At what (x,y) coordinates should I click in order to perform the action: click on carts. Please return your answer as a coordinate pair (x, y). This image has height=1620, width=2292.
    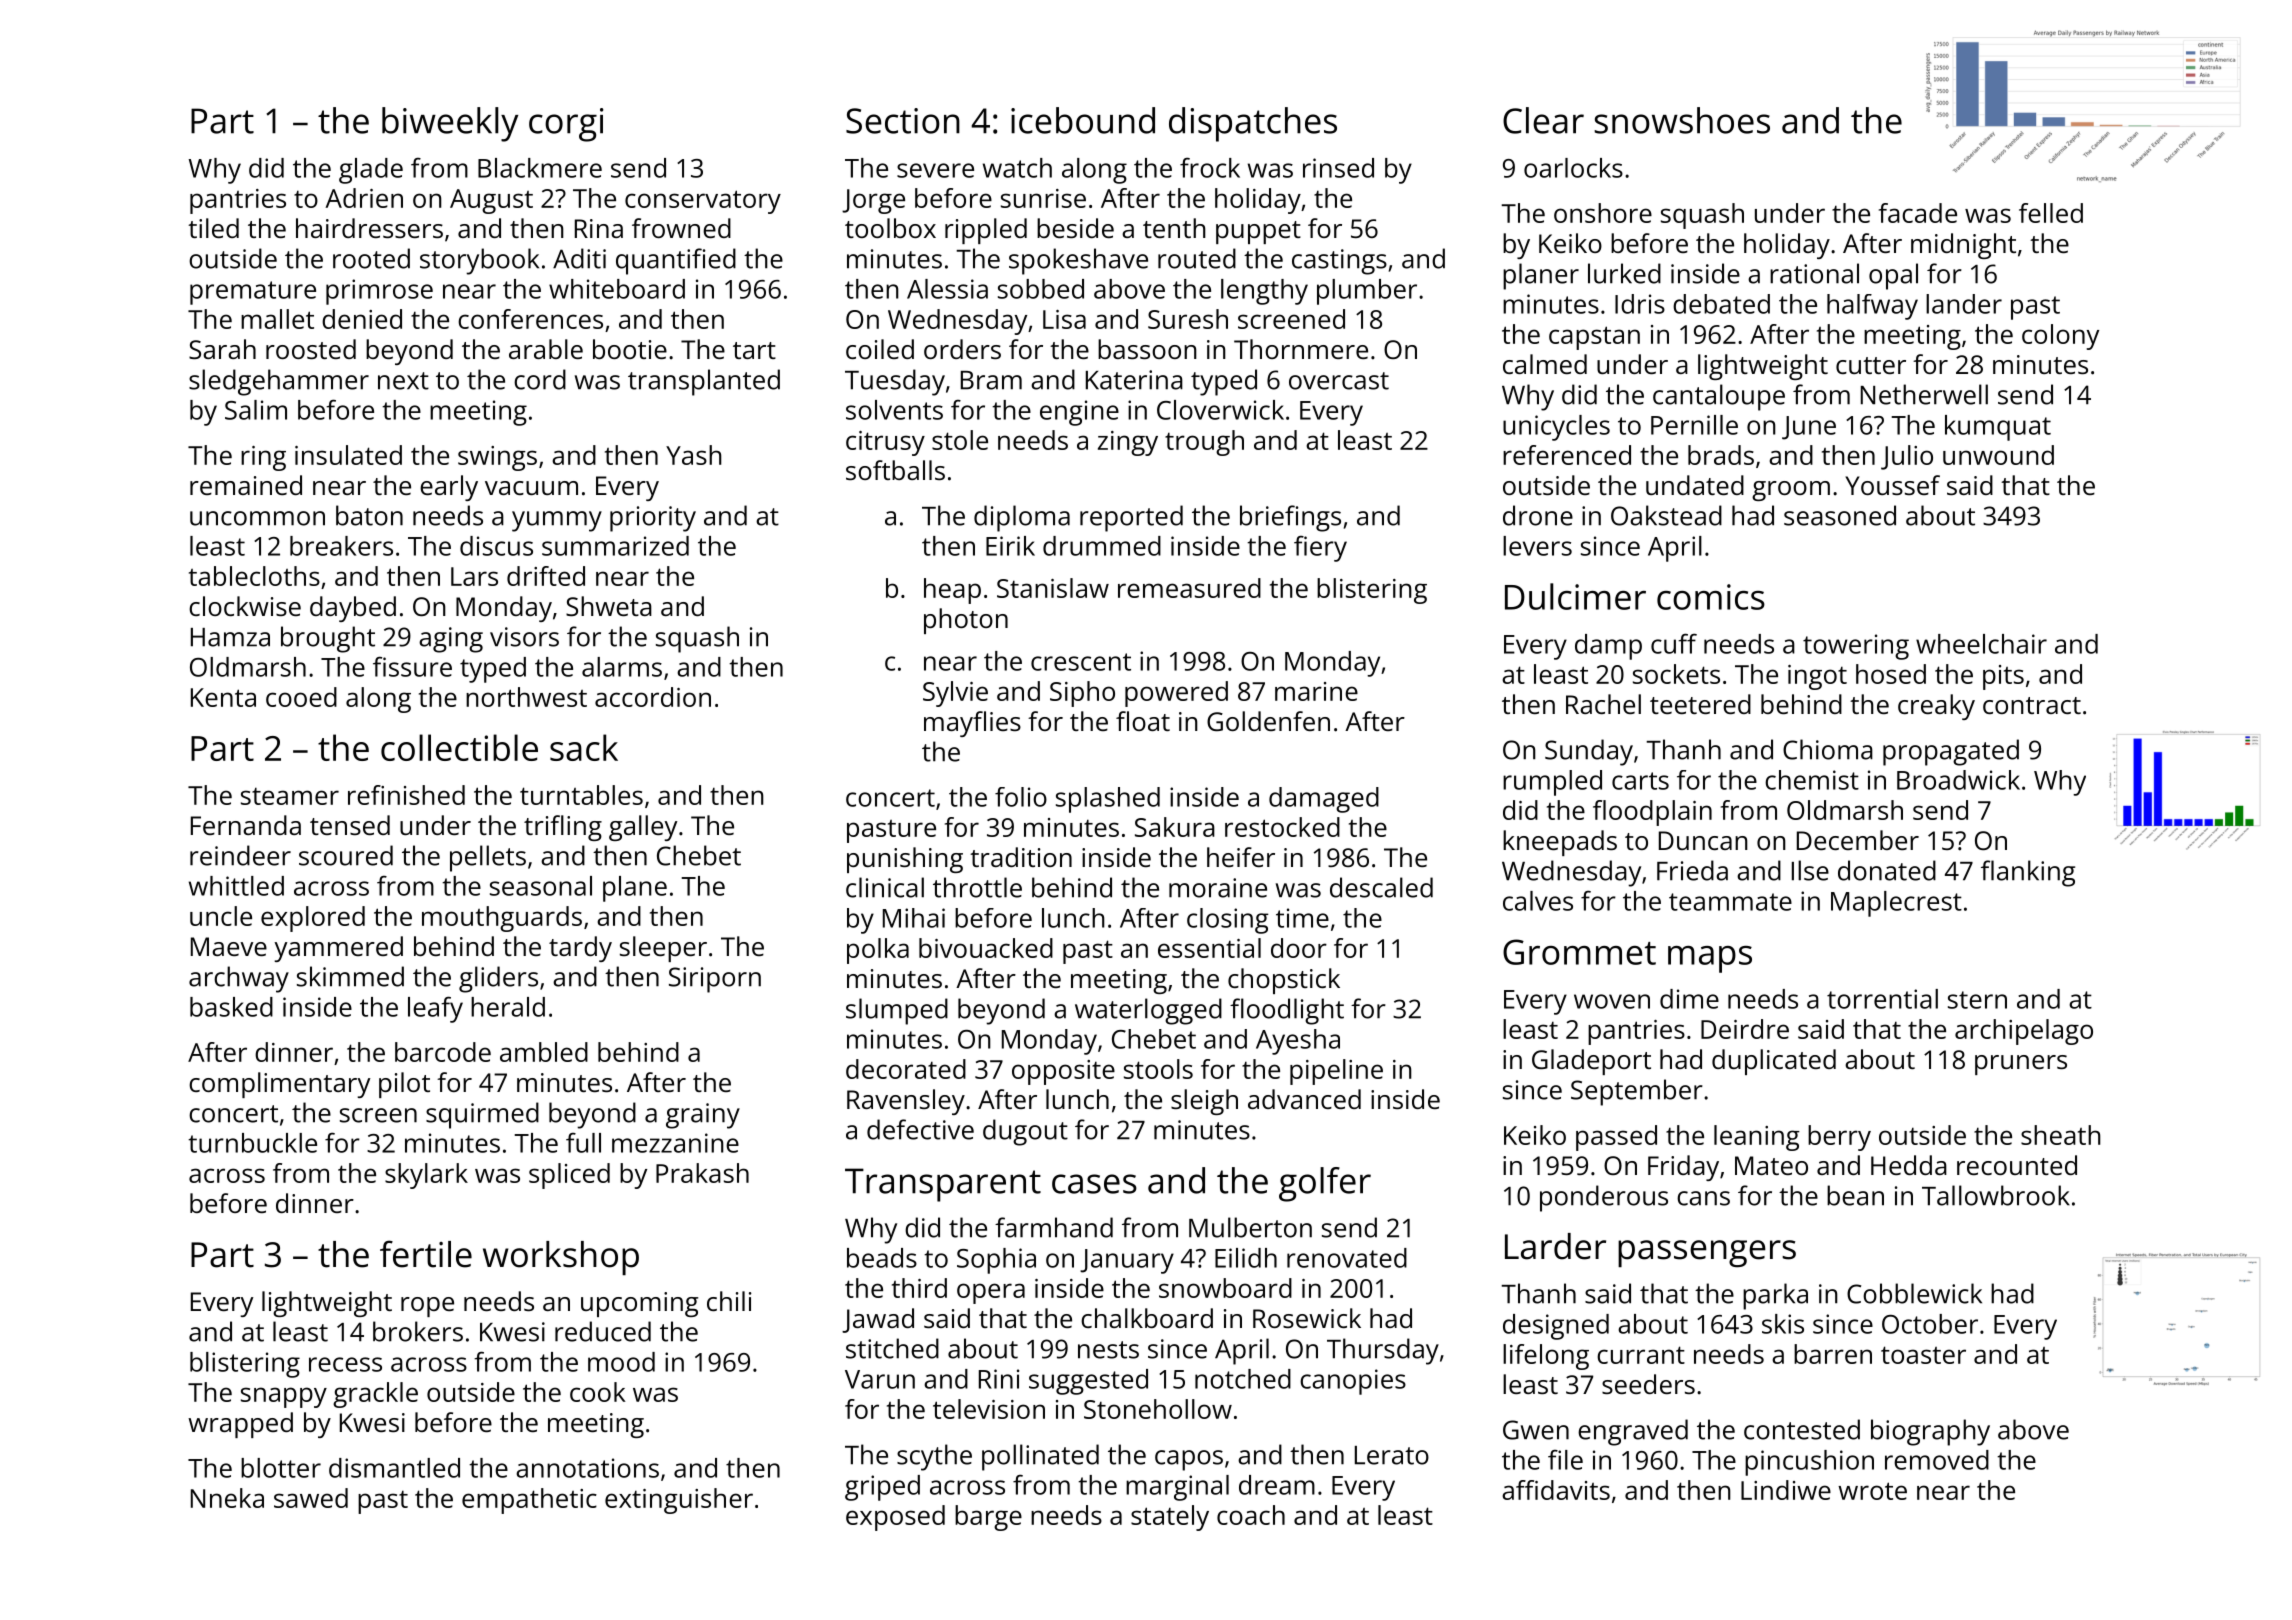
    Looking at the image, I should click on (1640, 781).
